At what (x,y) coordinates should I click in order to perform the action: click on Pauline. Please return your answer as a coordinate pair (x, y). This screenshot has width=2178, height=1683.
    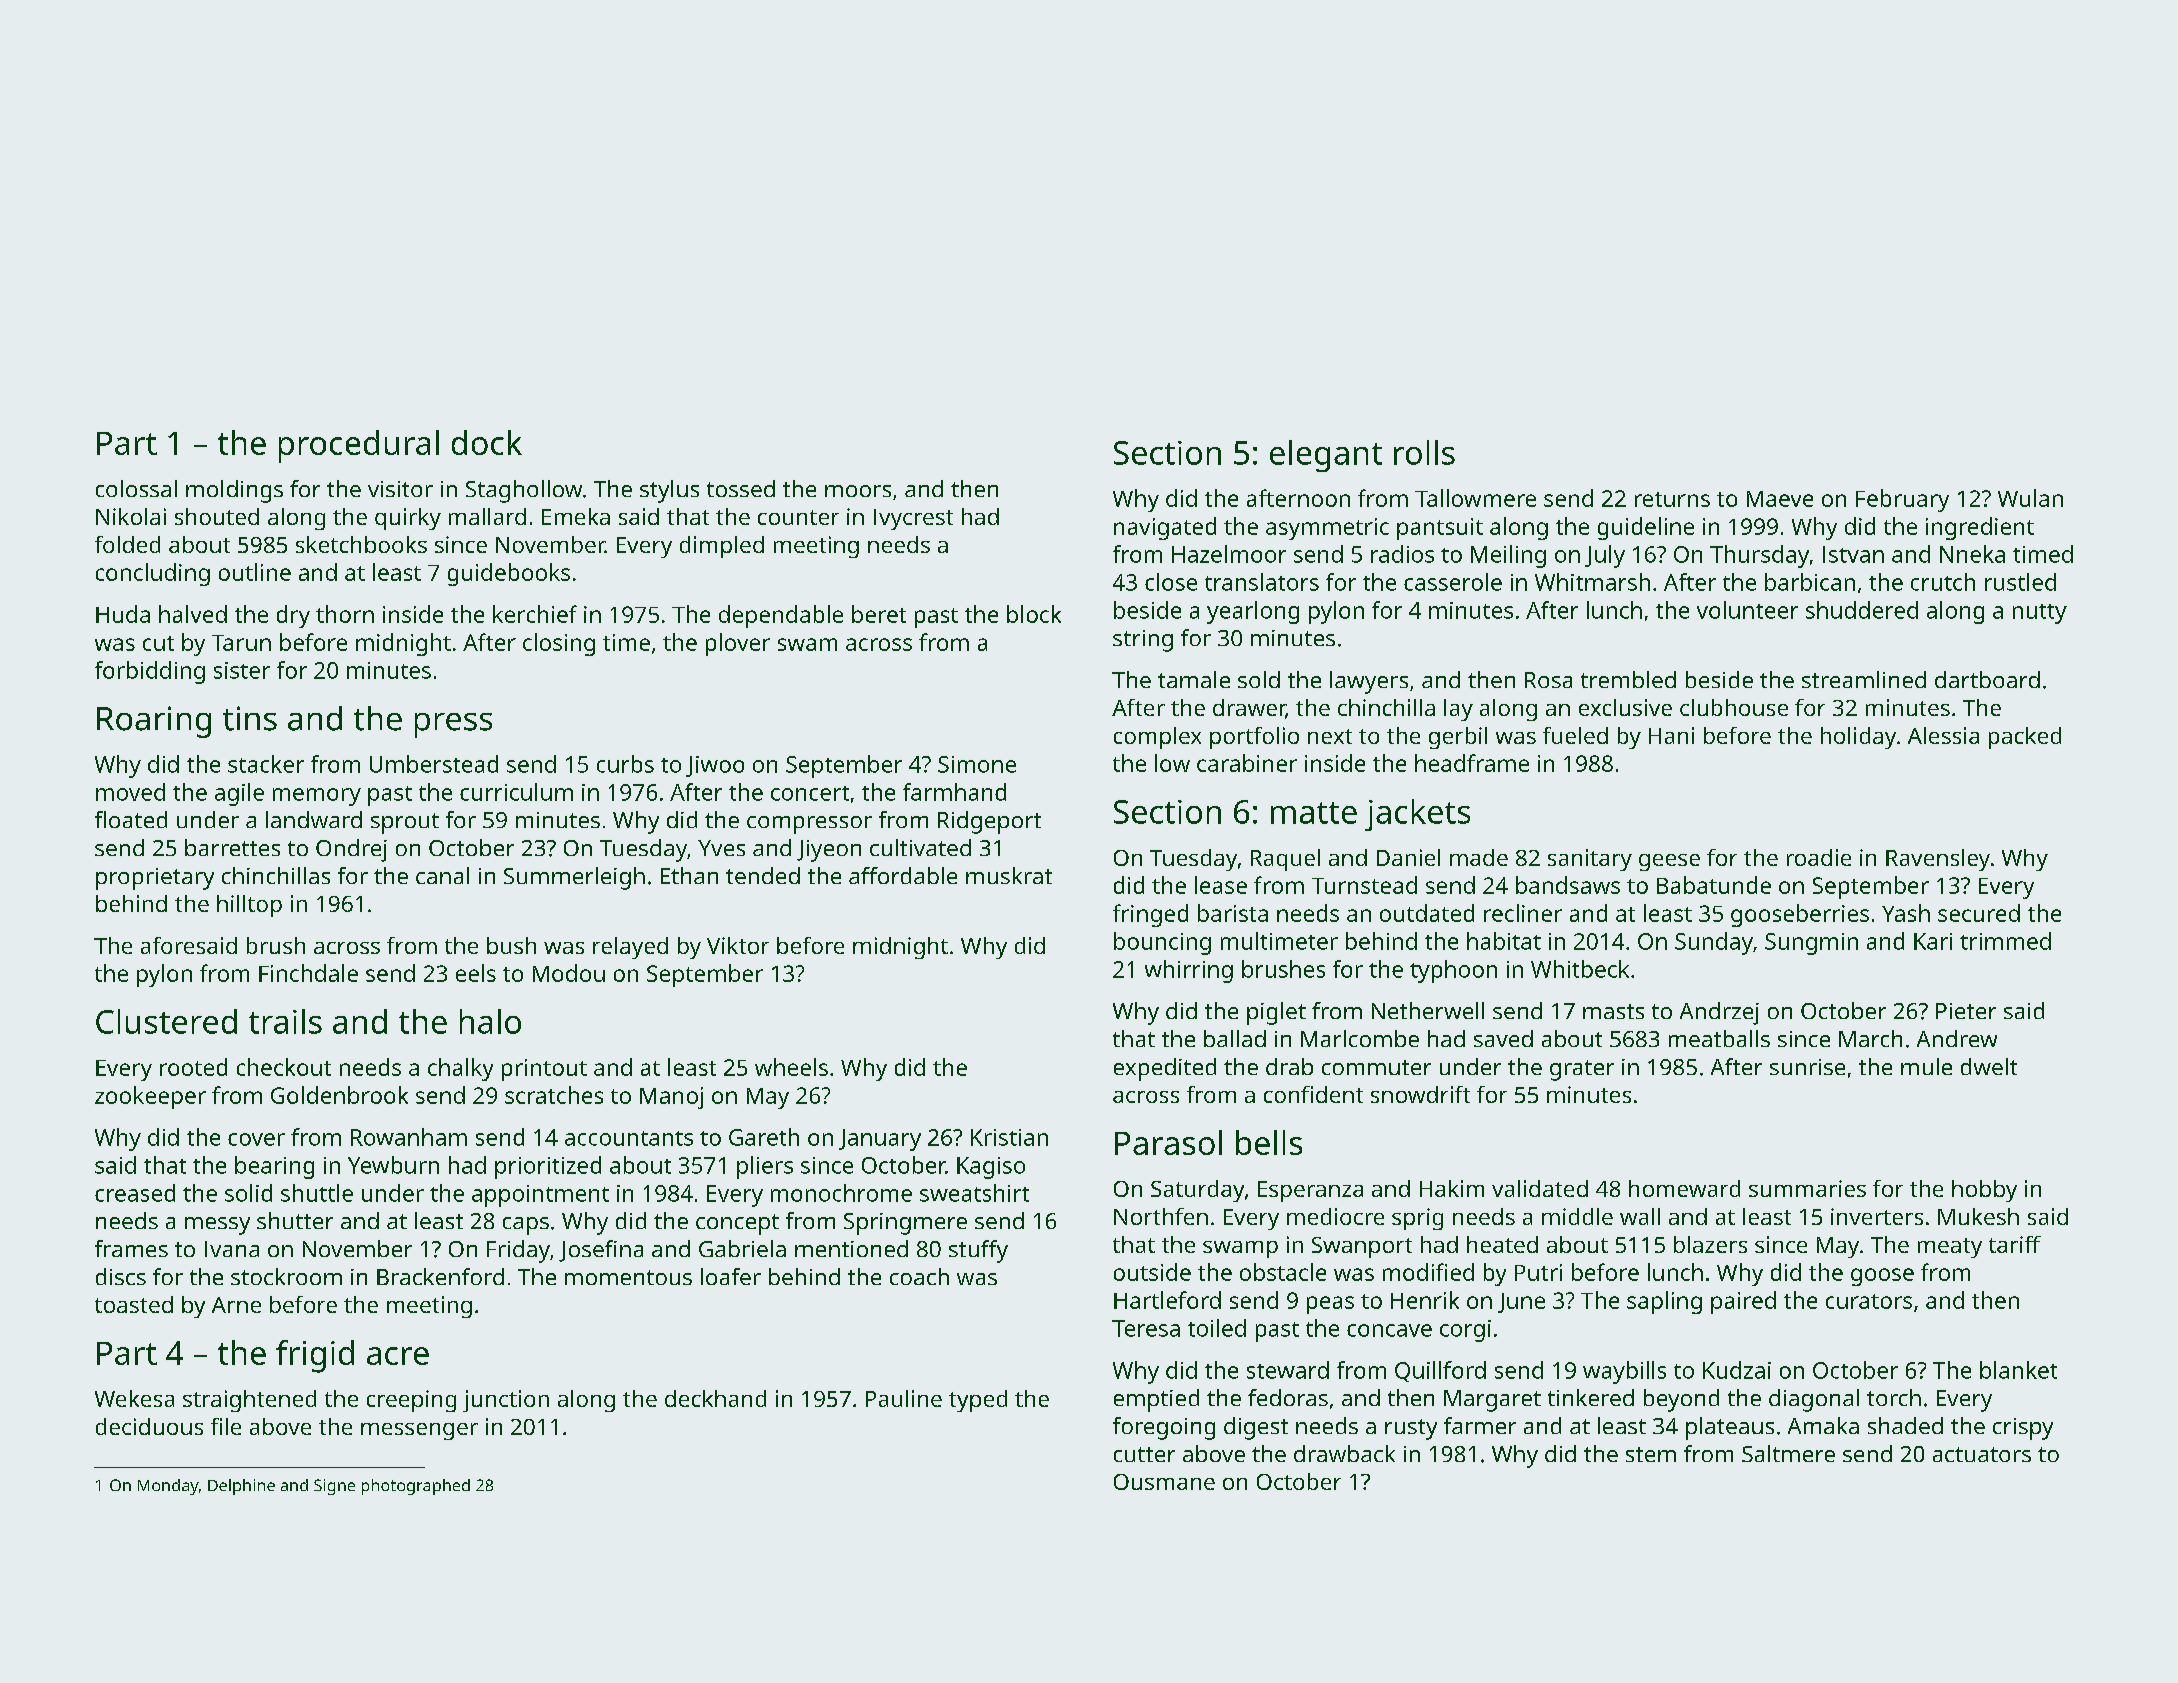
    Looking at the image, I should click on (904, 1398).
